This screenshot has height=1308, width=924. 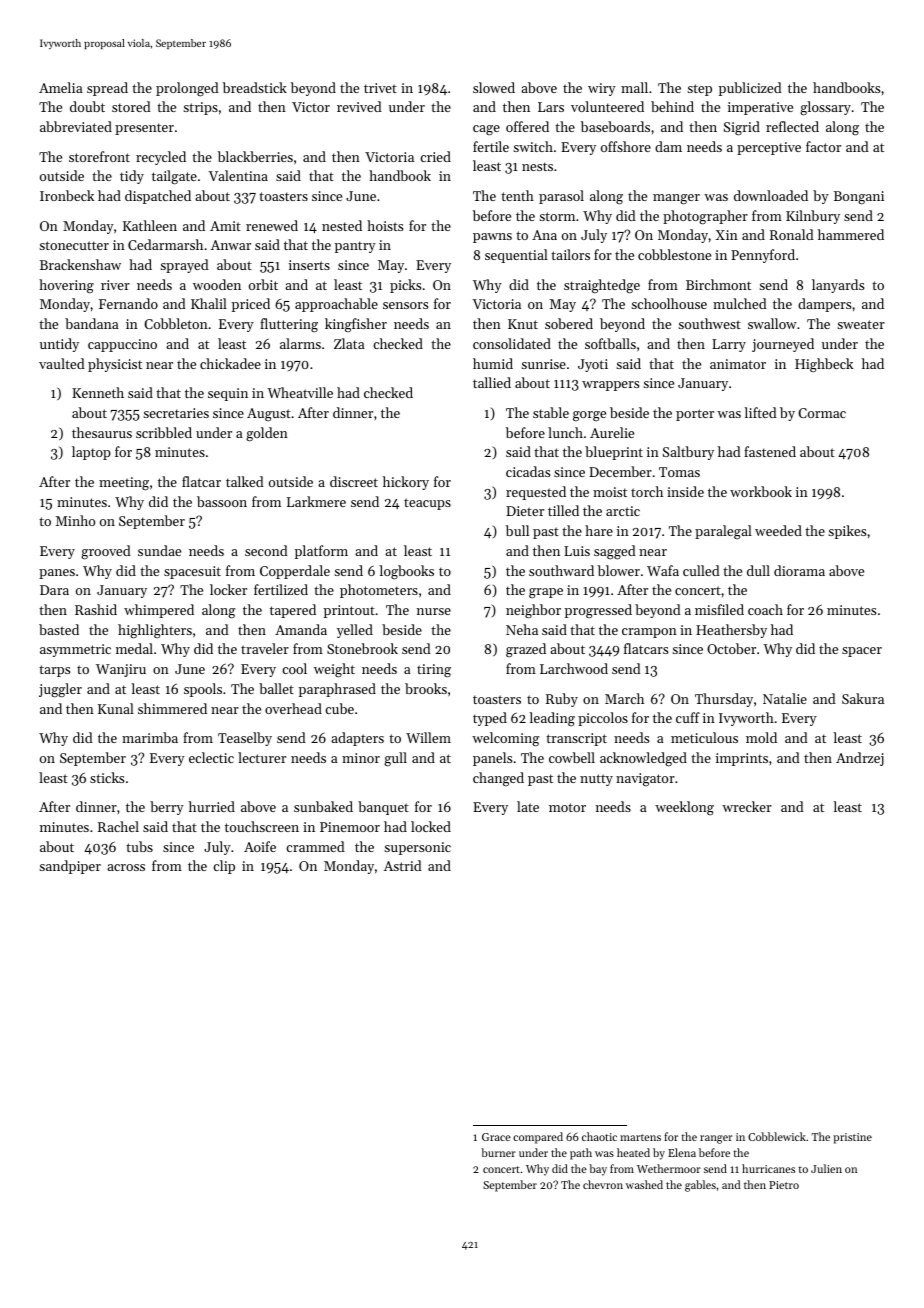 What do you see at coordinates (838, 286) in the screenshot?
I see `lanyards` at bounding box center [838, 286].
